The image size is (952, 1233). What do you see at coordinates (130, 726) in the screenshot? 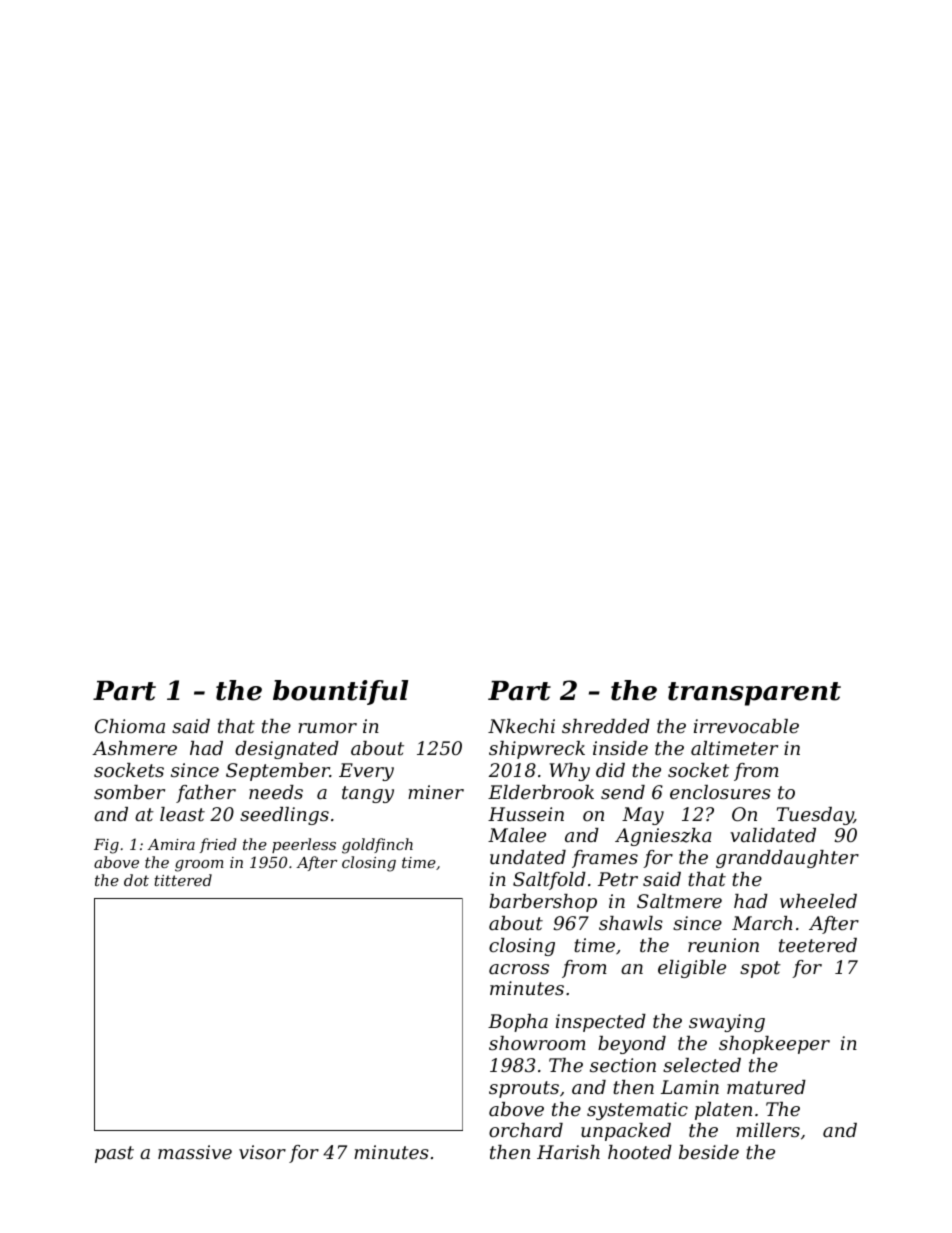
I see `Chioma` at bounding box center [130, 726].
